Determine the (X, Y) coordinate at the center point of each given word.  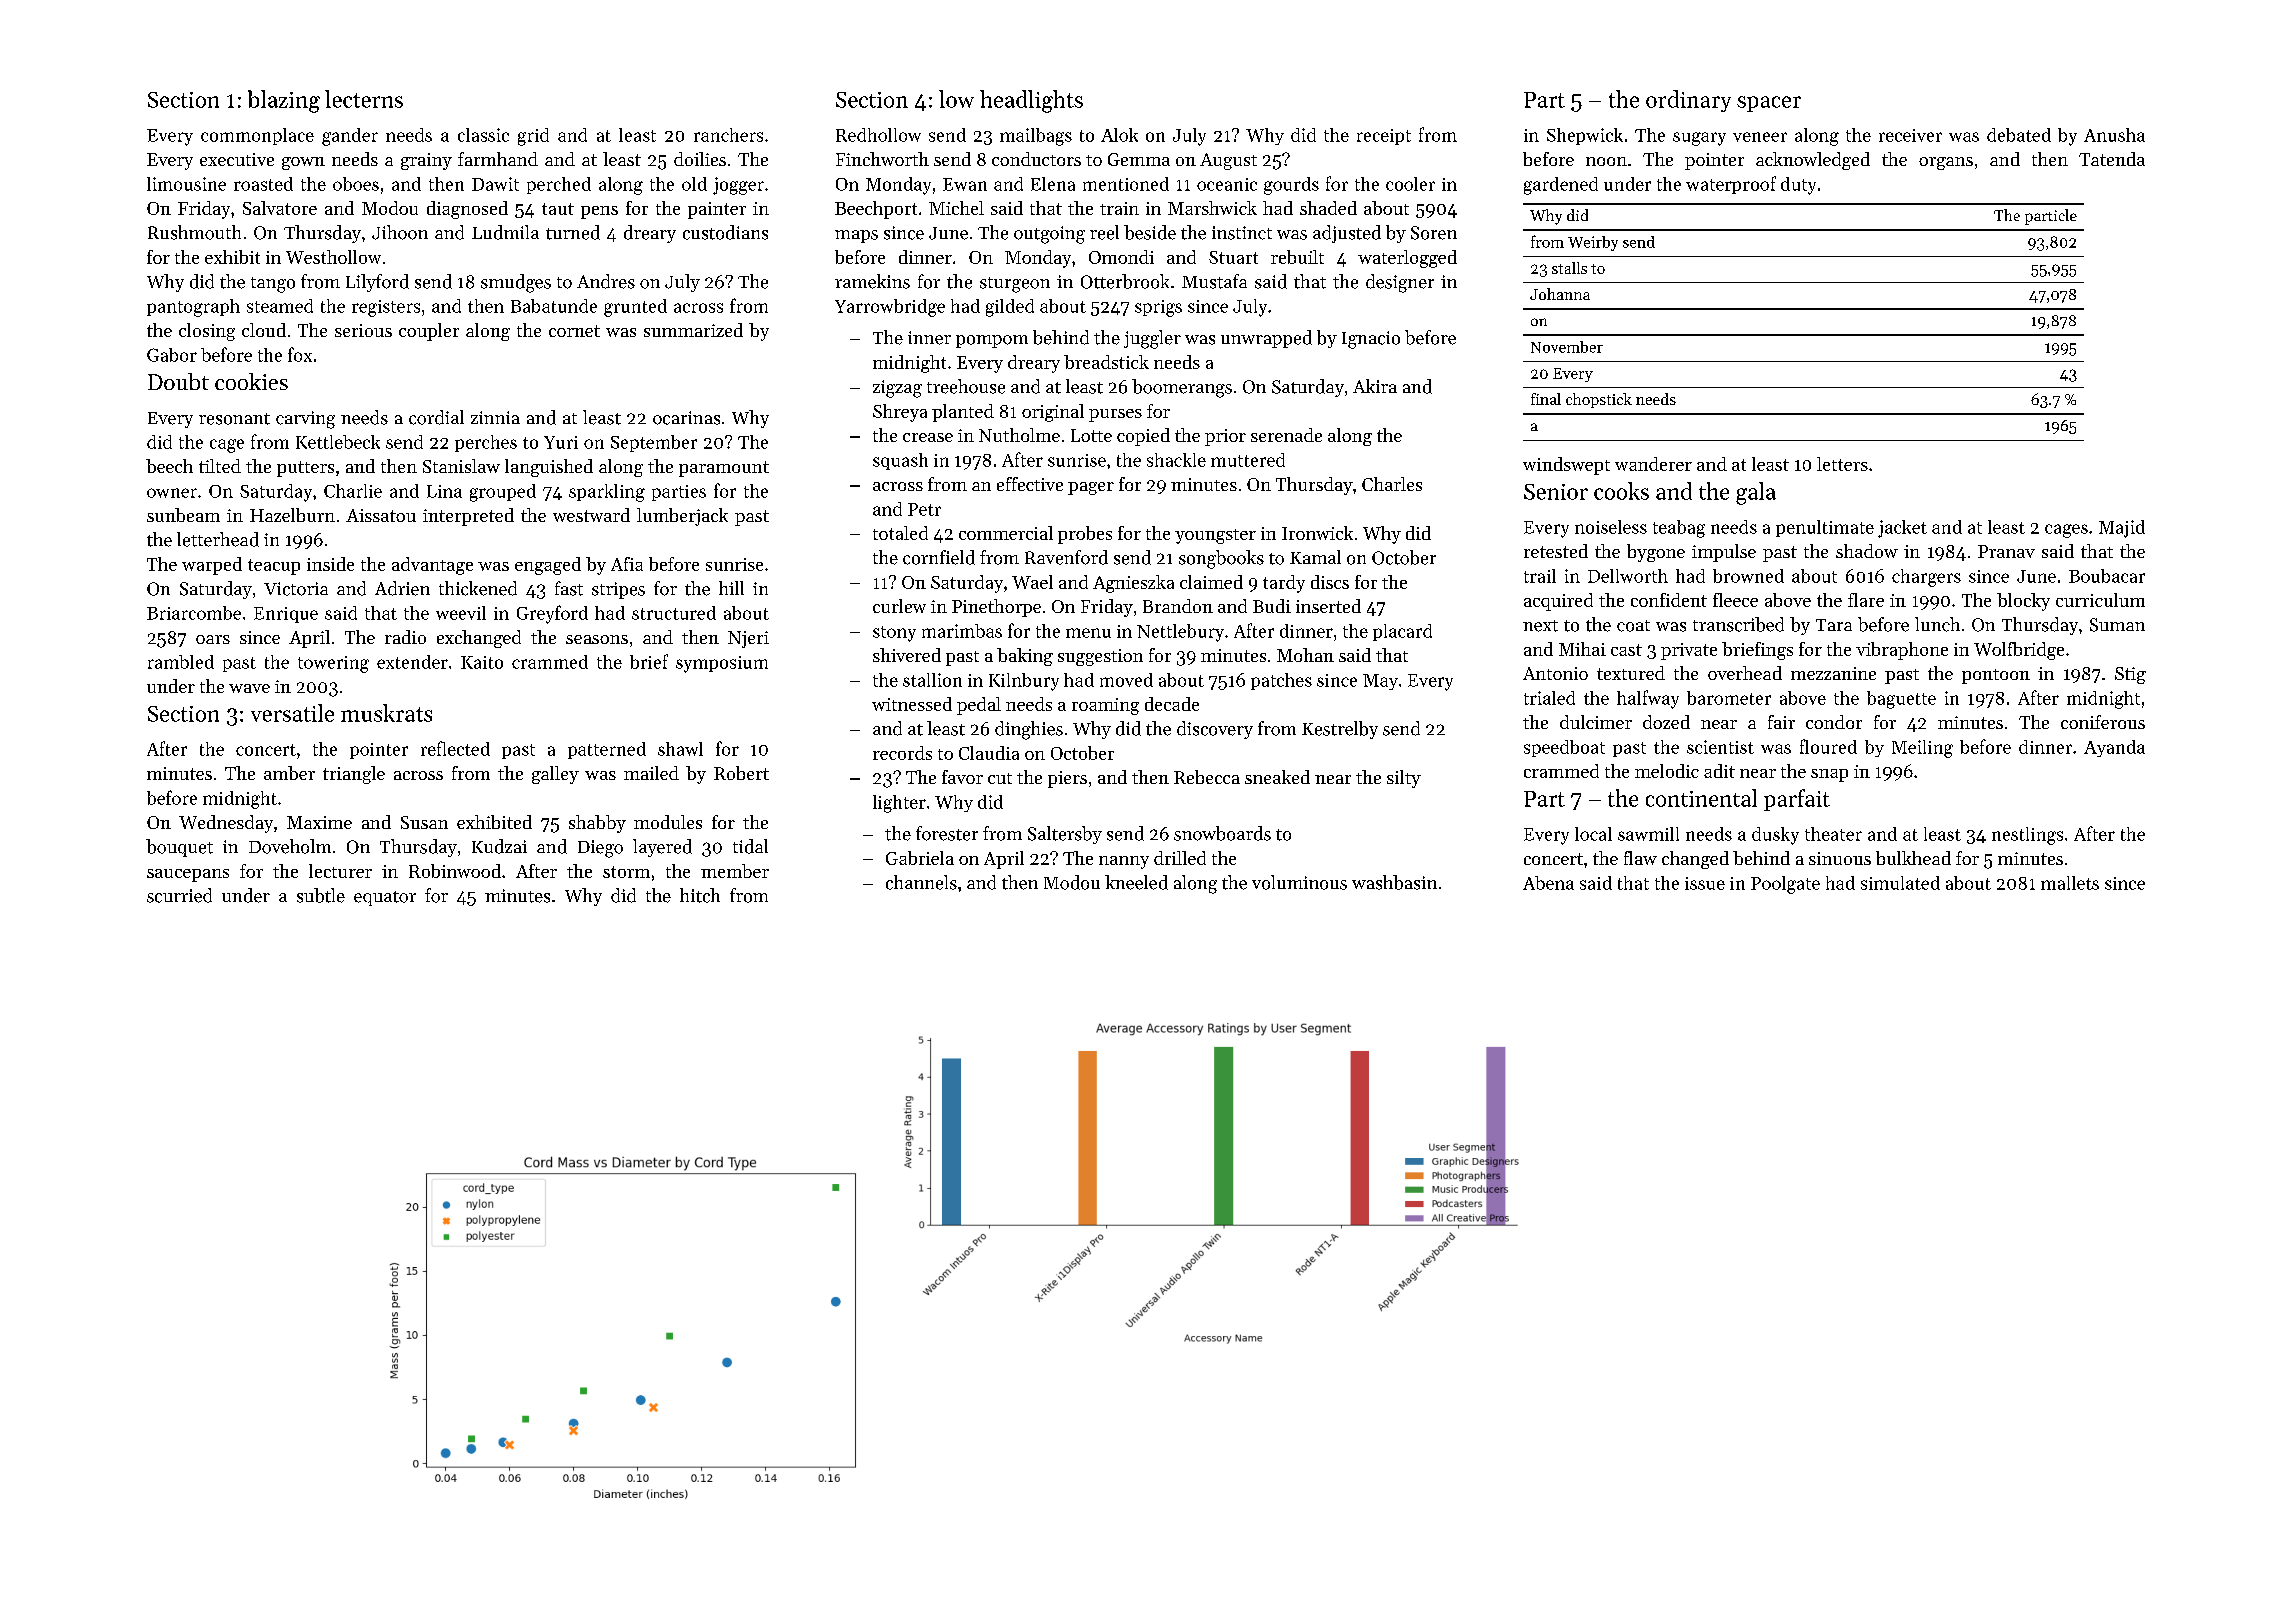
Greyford (552, 614)
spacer (1769, 104)
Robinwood (455, 871)
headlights (1031, 101)
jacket (1902, 529)
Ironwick (1317, 533)
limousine (186, 184)
